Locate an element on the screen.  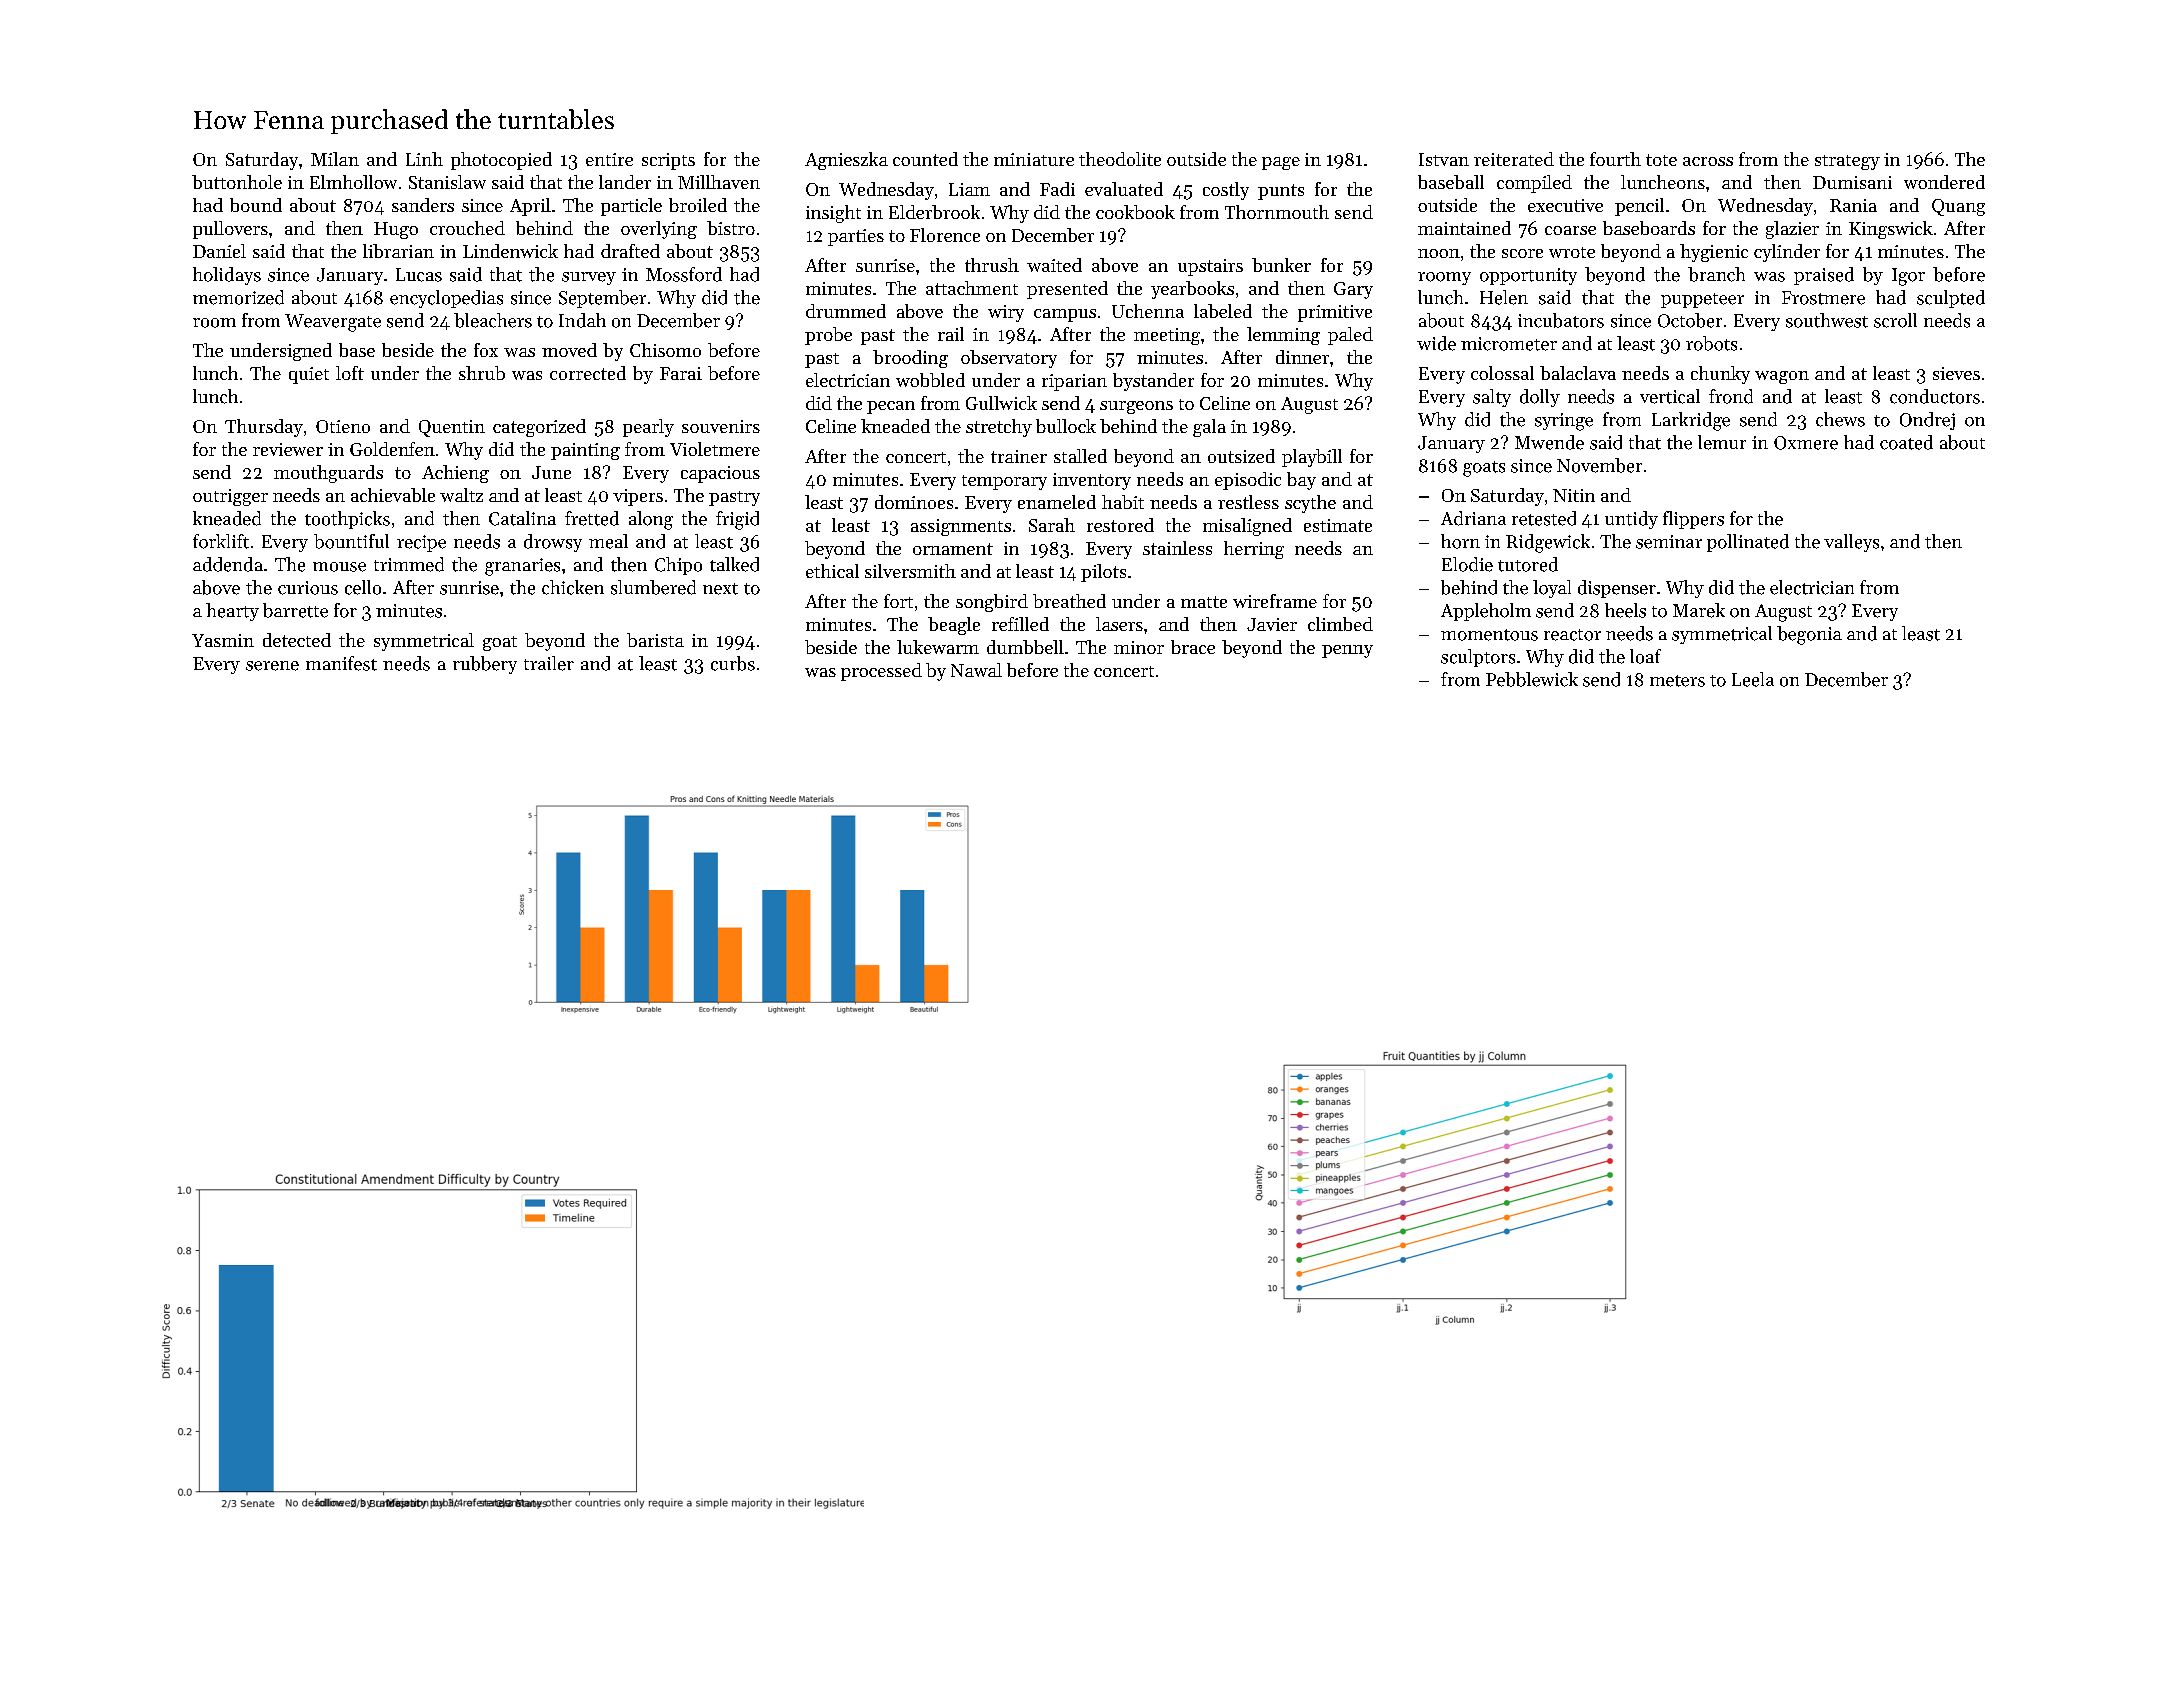
yearbooks is located at coordinates (1192, 290).
